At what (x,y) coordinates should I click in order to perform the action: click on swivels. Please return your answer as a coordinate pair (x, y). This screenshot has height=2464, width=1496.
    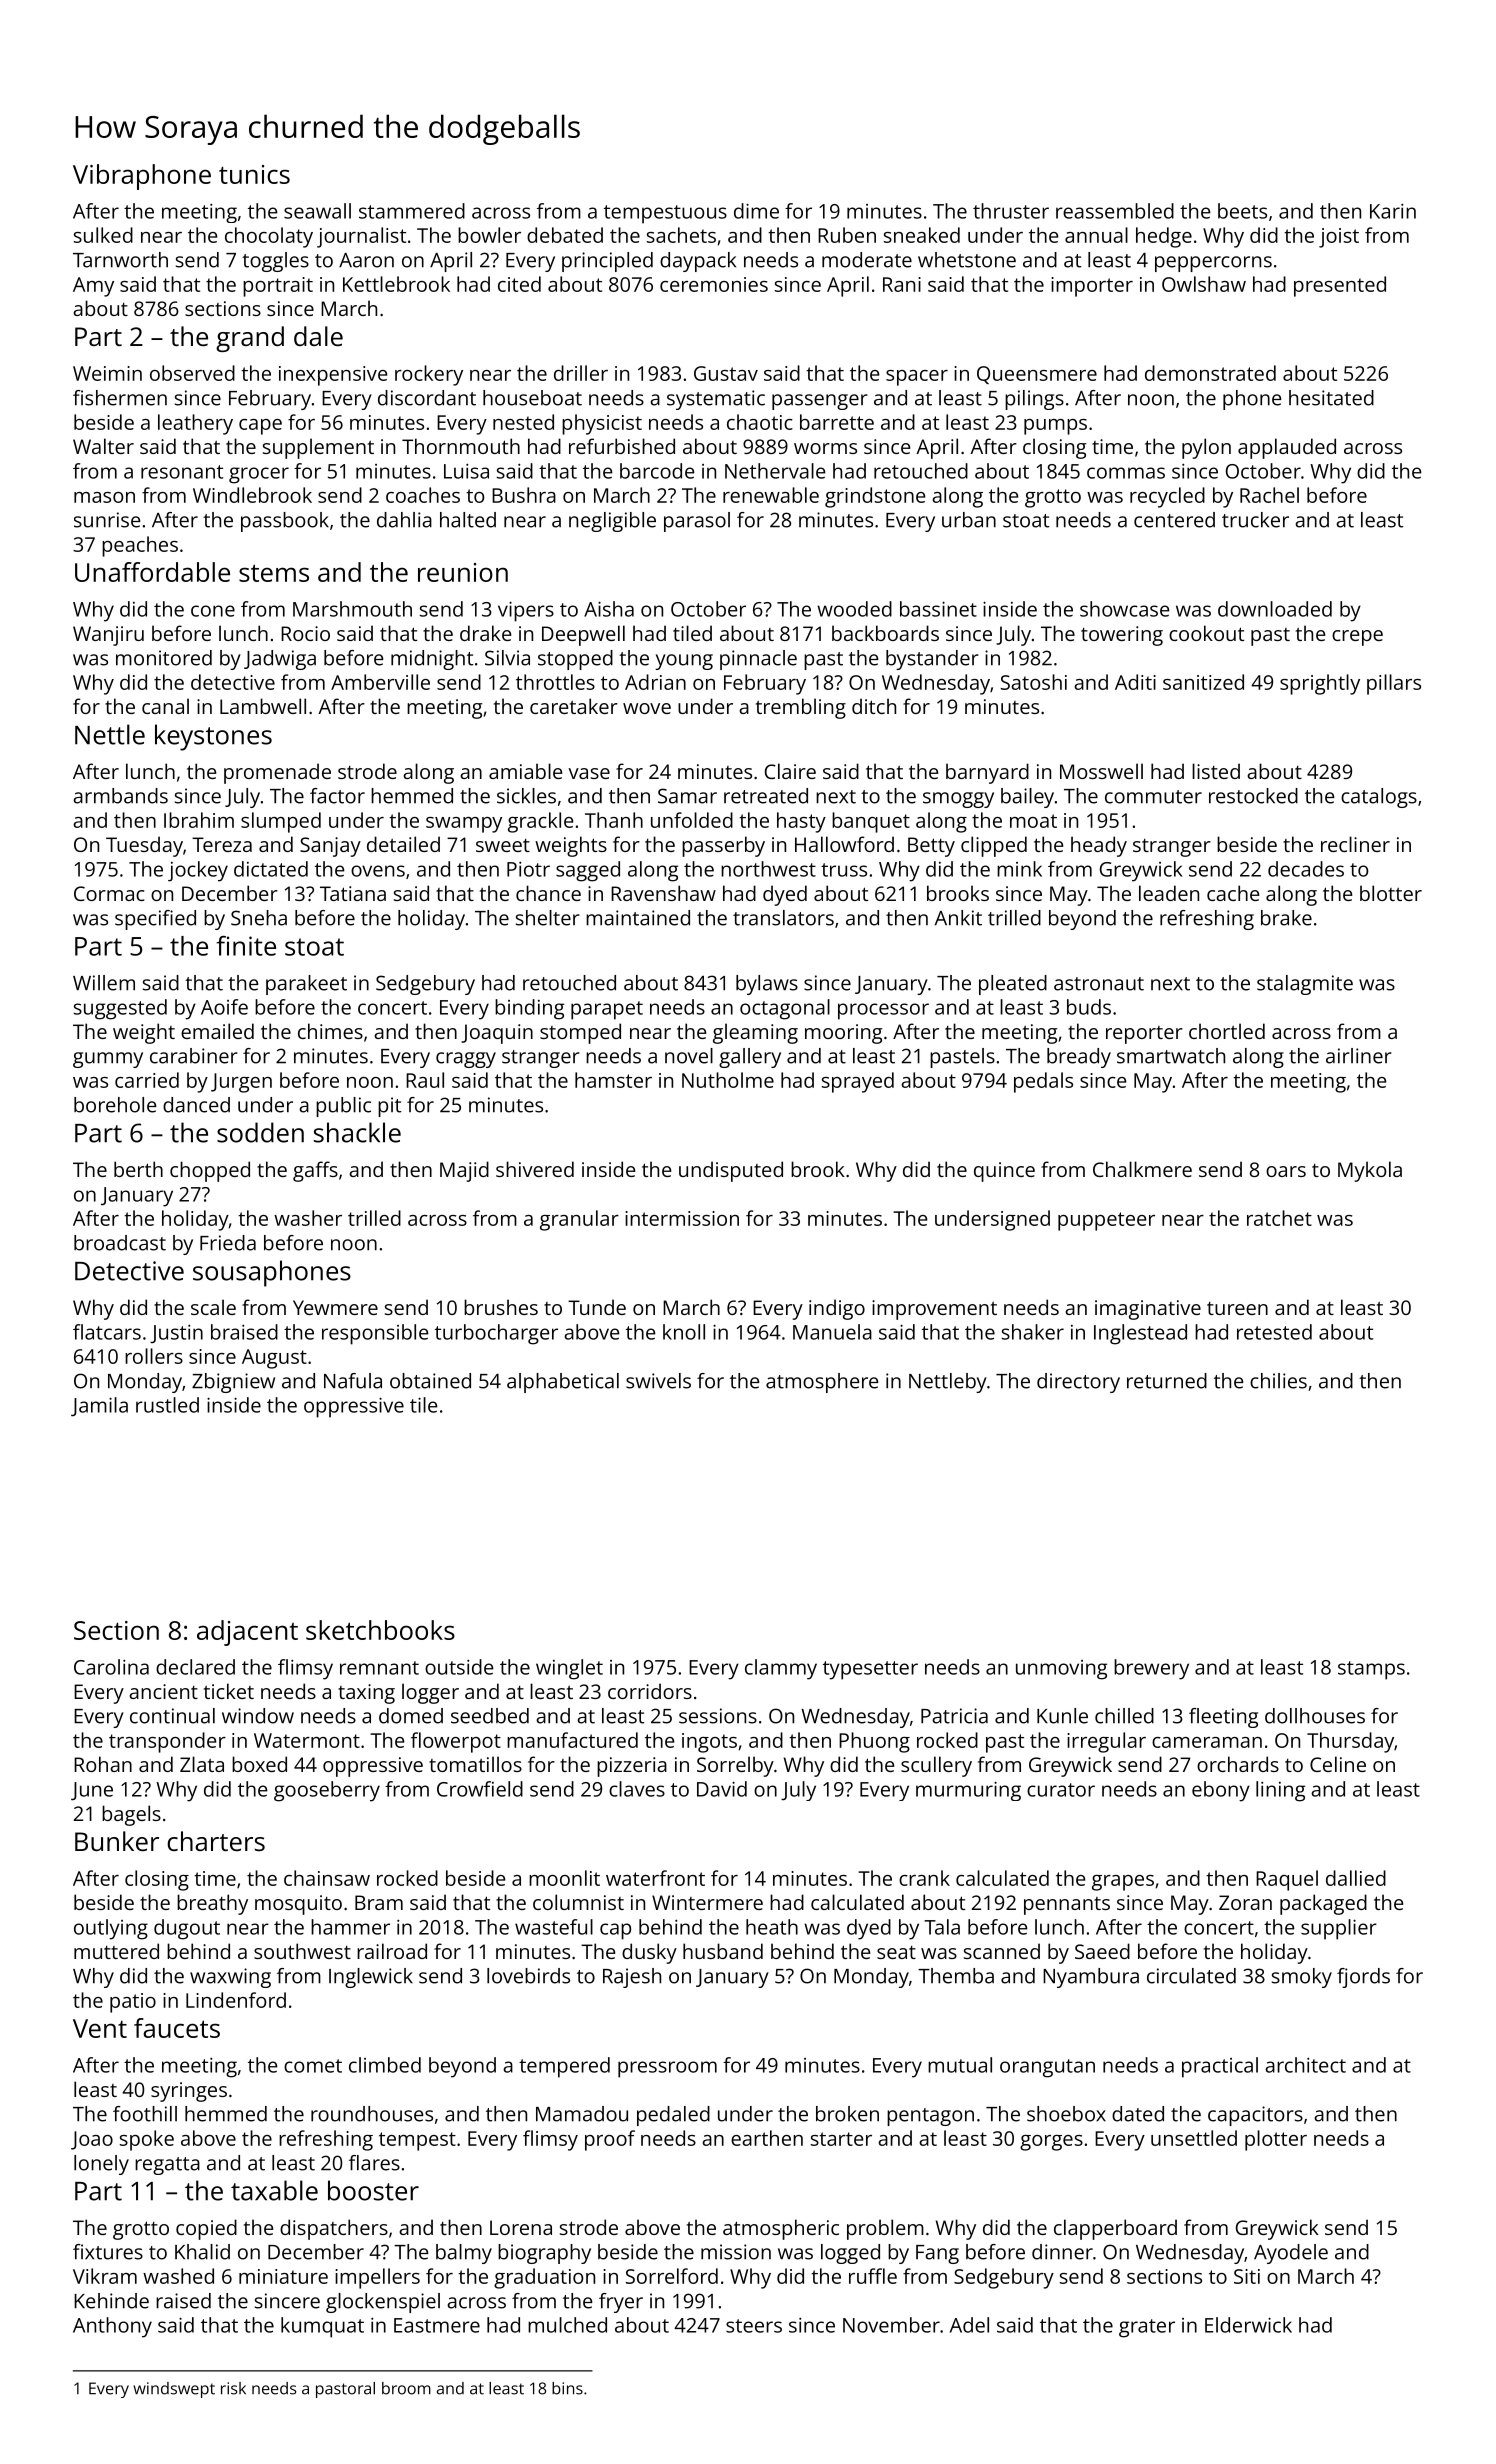
    Looking at the image, I should click on (658, 1381).
